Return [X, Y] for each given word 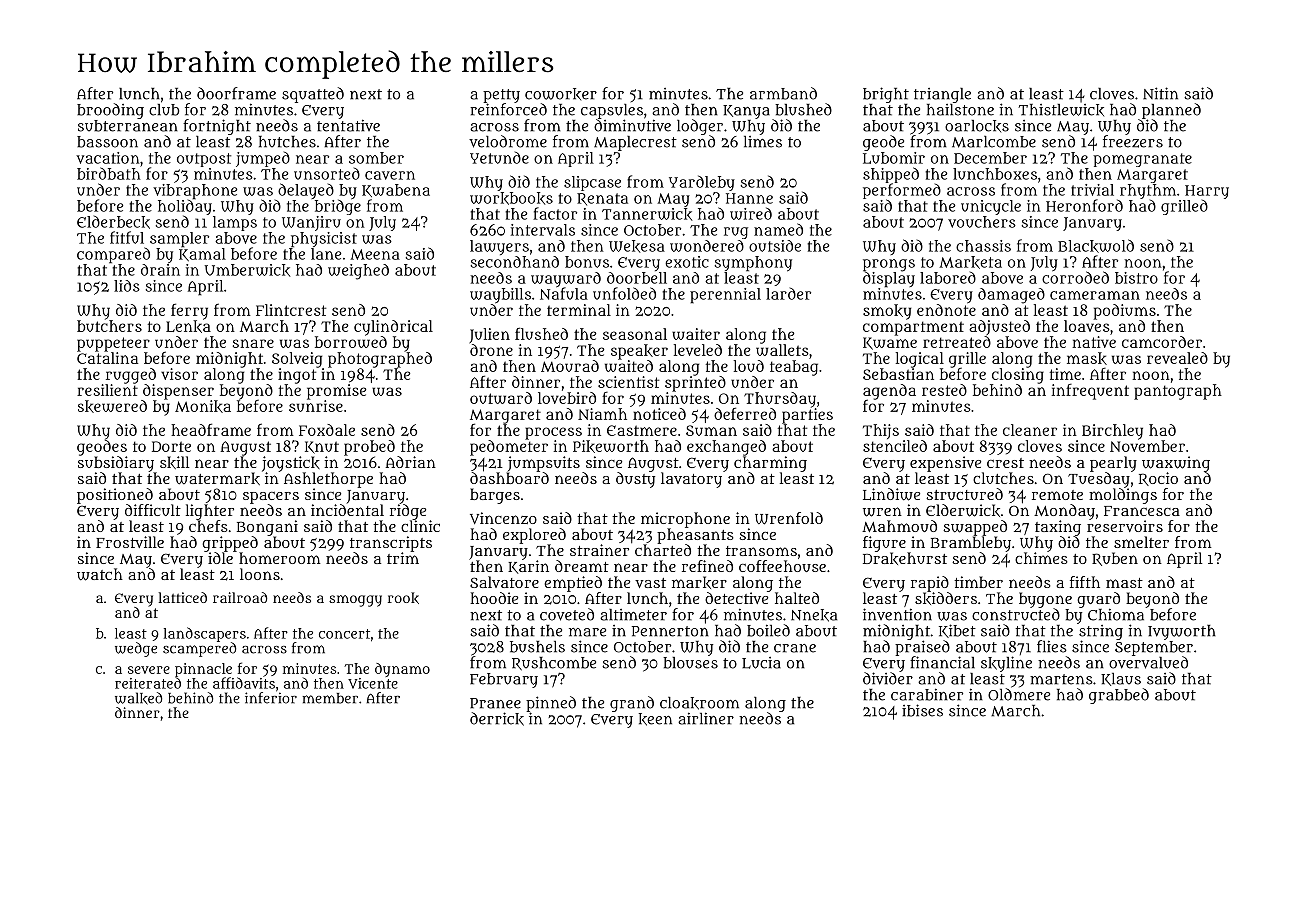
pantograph [1178, 392]
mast [1124, 583]
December [990, 158]
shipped [891, 175]
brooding [110, 111]
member [330, 698]
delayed [306, 191]
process [553, 433]
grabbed [1119, 696]
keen [655, 719]
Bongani [267, 528]
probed [369, 448]
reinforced [508, 109]
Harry [1207, 192]
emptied [573, 584]
